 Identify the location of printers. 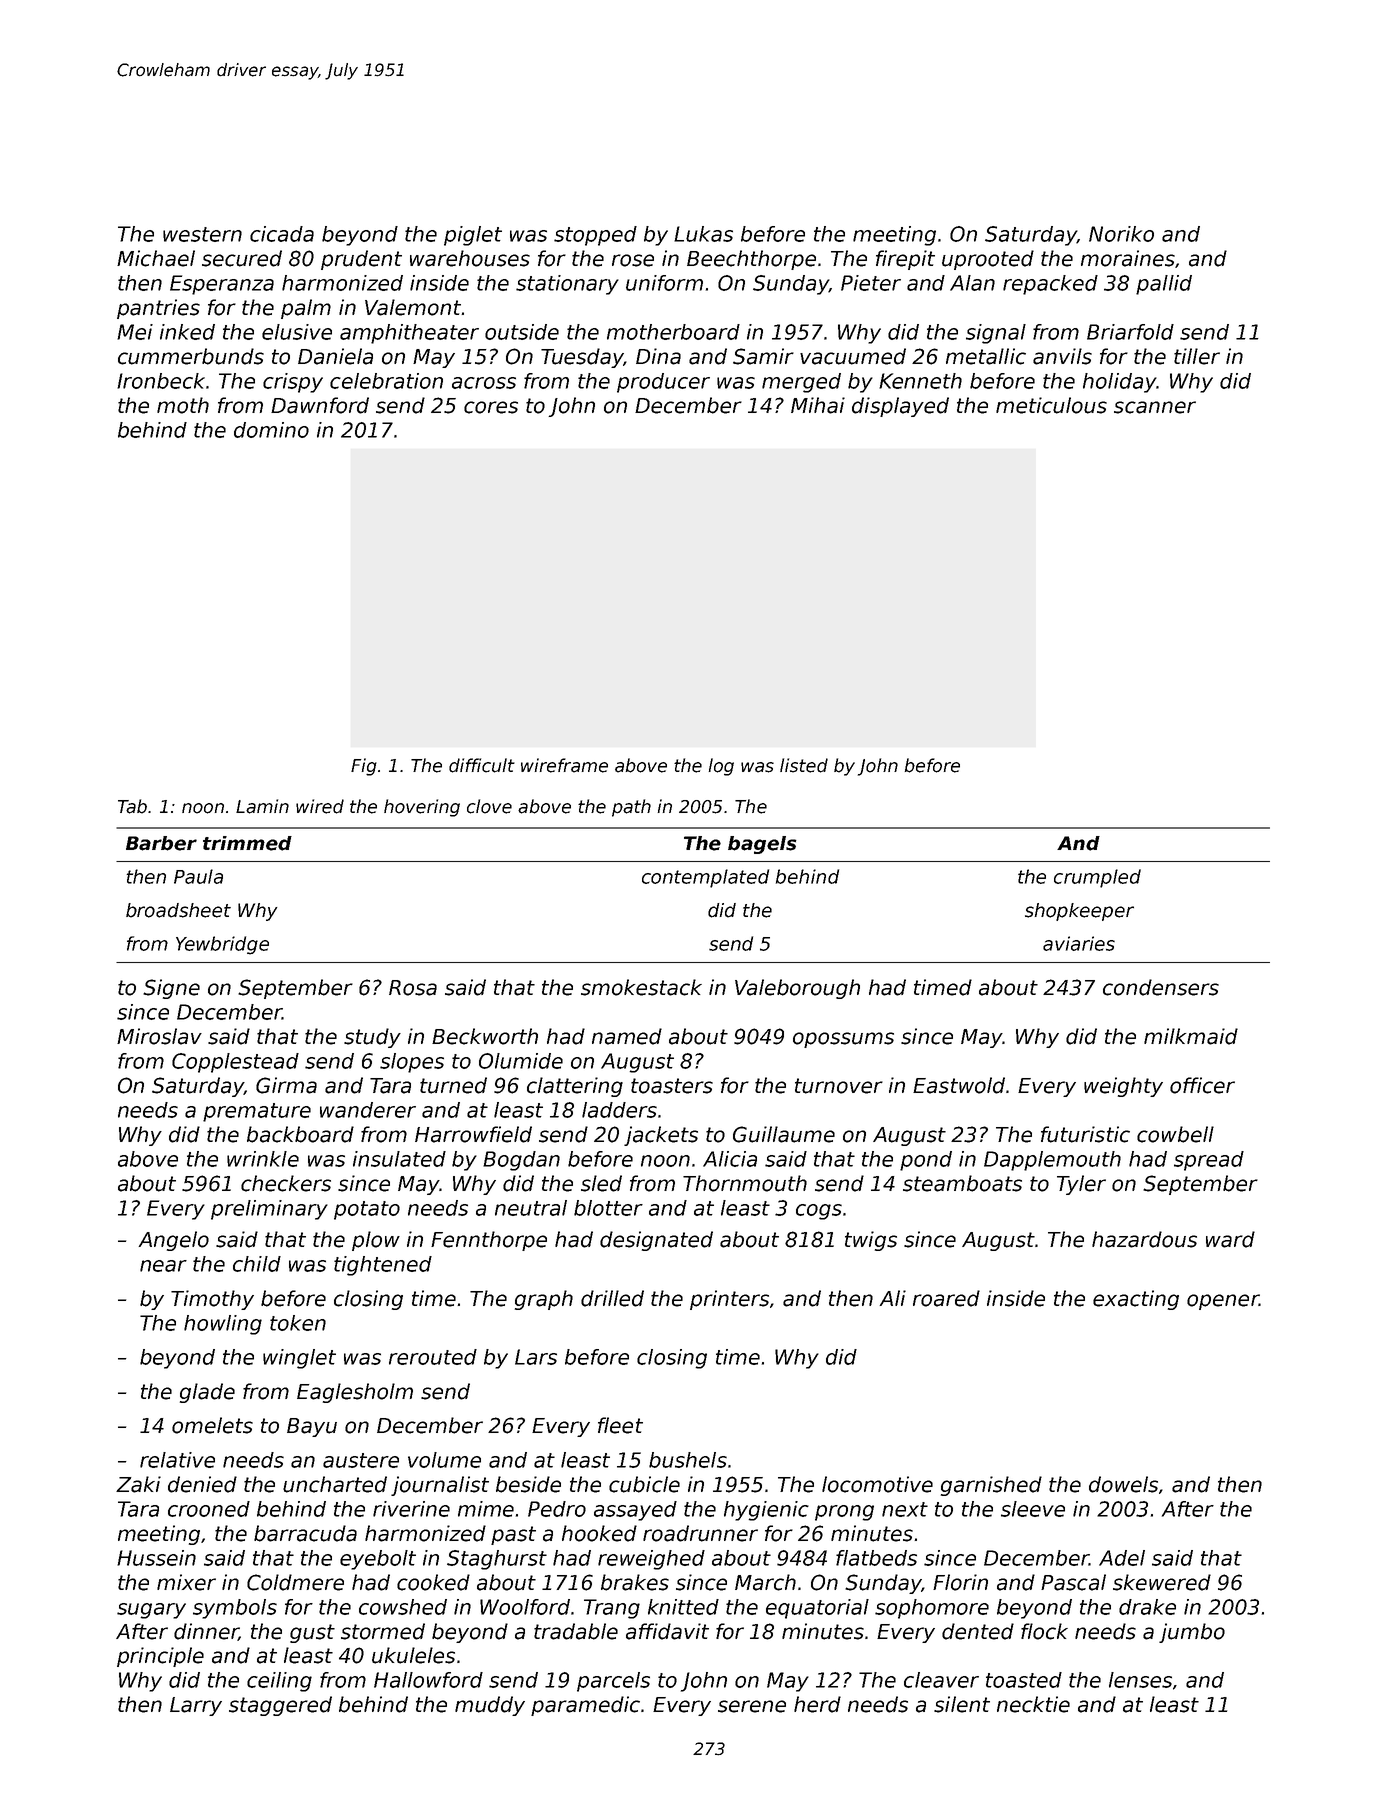
(729, 1300).
